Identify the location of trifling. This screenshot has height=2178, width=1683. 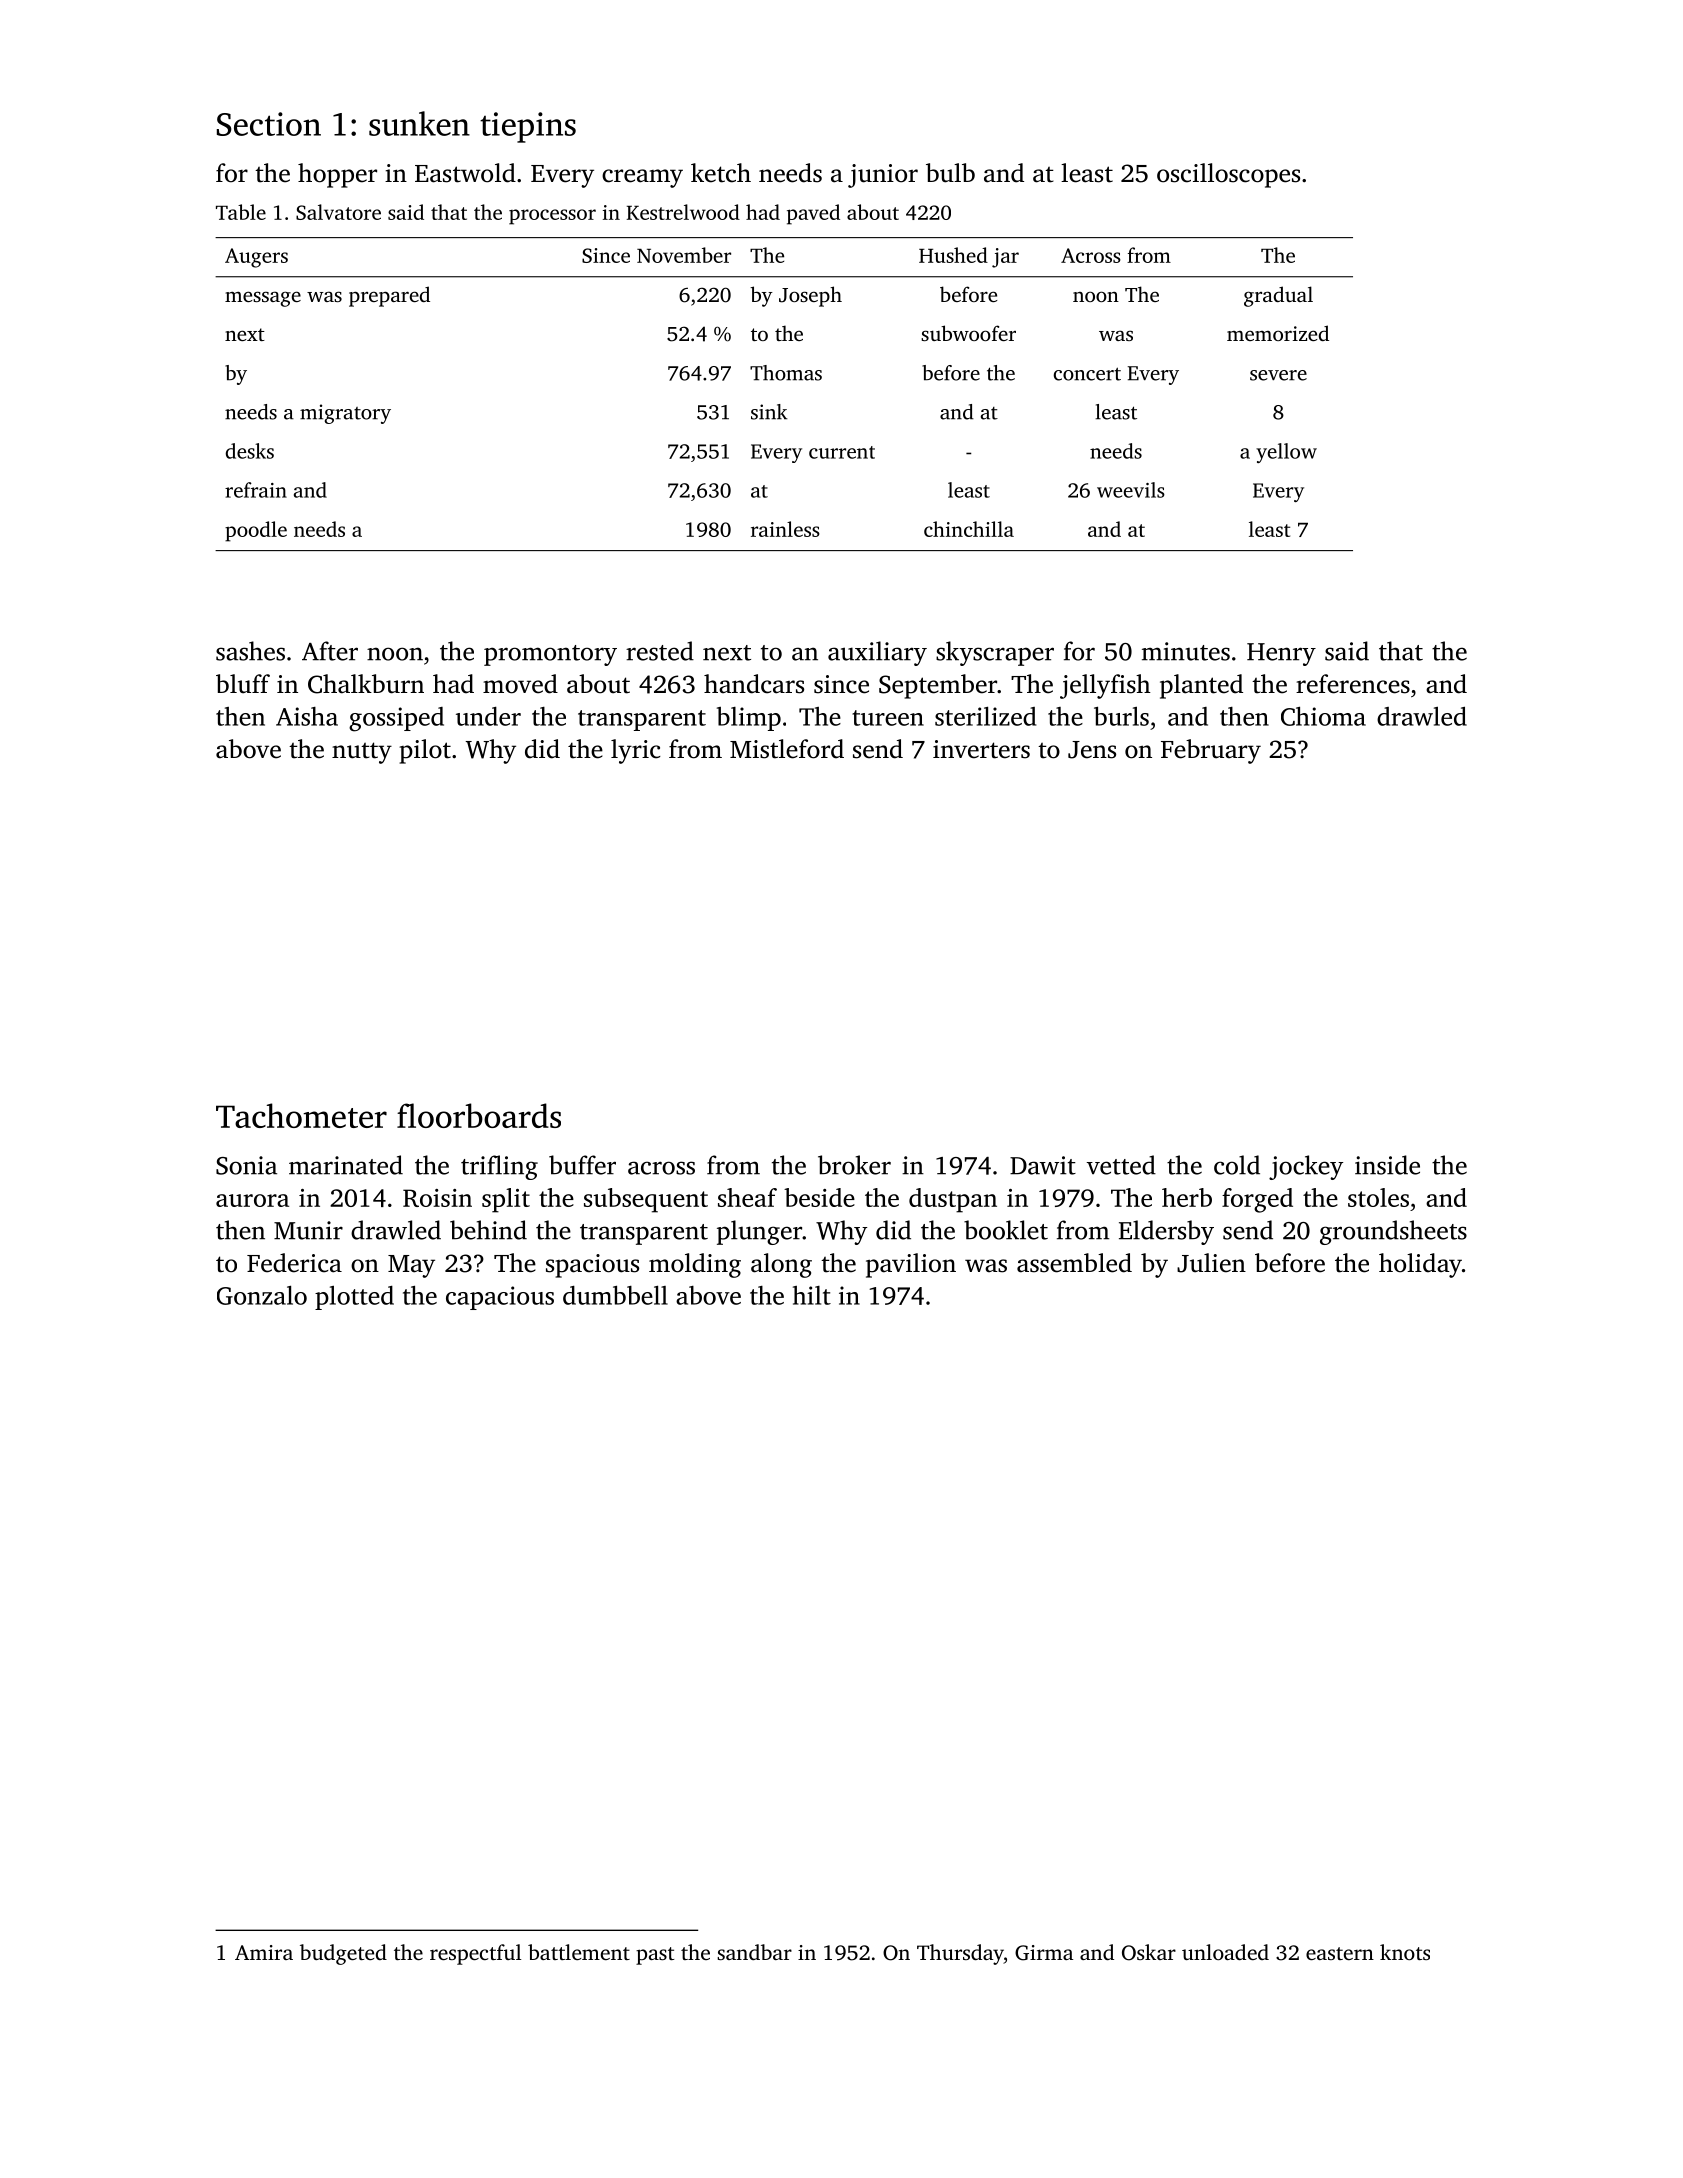
(499, 1167).
